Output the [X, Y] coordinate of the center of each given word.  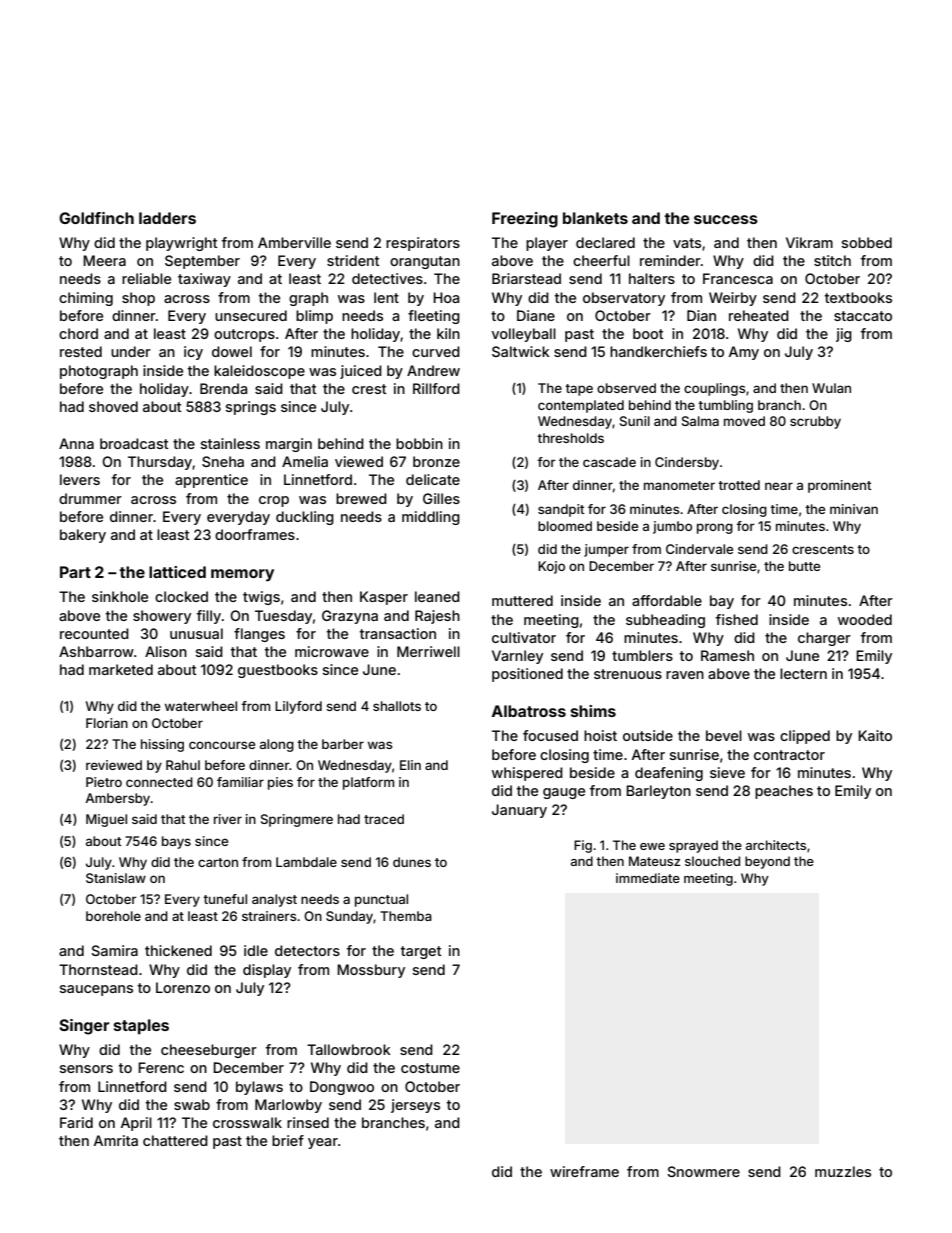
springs [251, 408]
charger [824, 639]
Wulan [831, 388]
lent [386, 297]
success [726, 219]
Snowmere [703, 1171]
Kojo [551, 567]
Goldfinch [96, 218]
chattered [175, 1140]
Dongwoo [342, 1088]
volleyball [524, 335]
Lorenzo [183, 987]
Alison [166, 651]
